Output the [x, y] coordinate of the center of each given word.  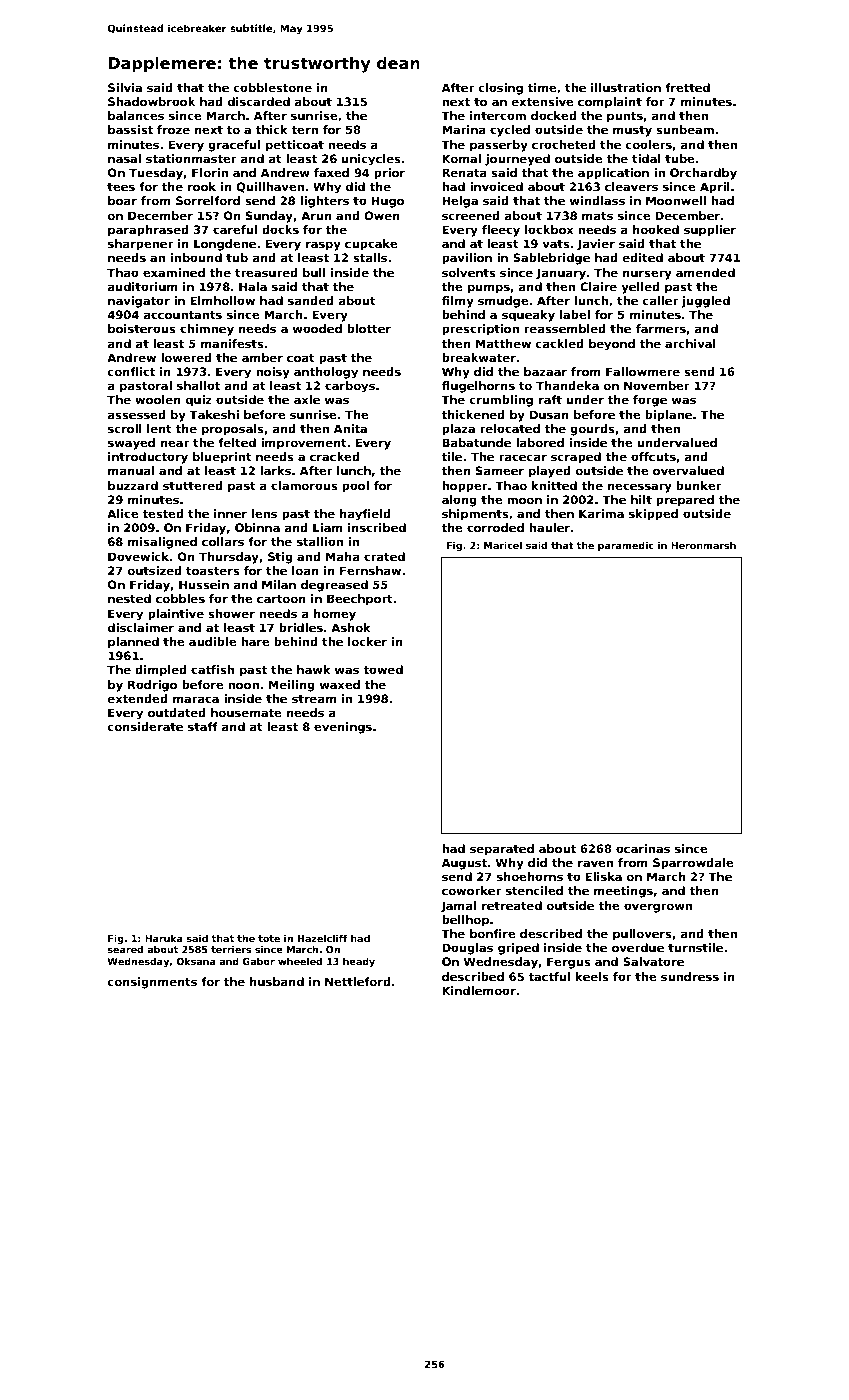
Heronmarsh [703, 545]
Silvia [125, 87]
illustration [626, 87]
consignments [152, 983]
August [464, 864]
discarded [259, 101]
